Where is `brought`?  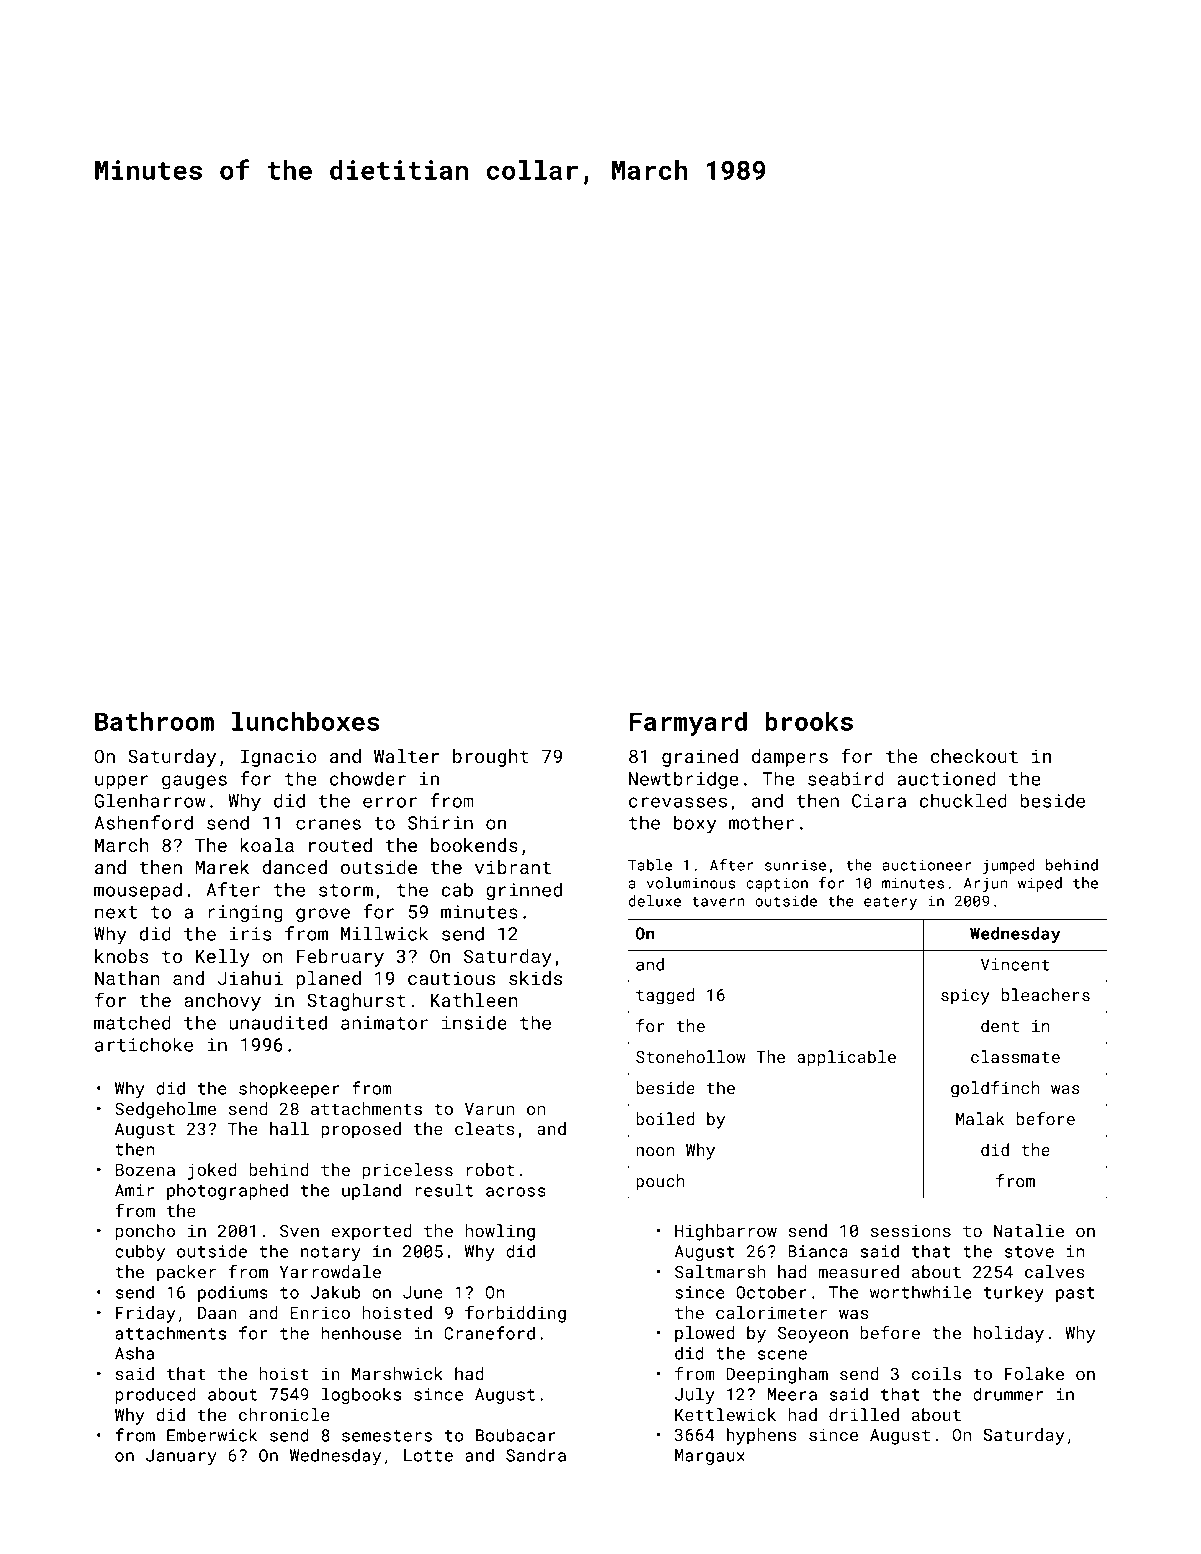
brought is located at coordinates (491, 758).
